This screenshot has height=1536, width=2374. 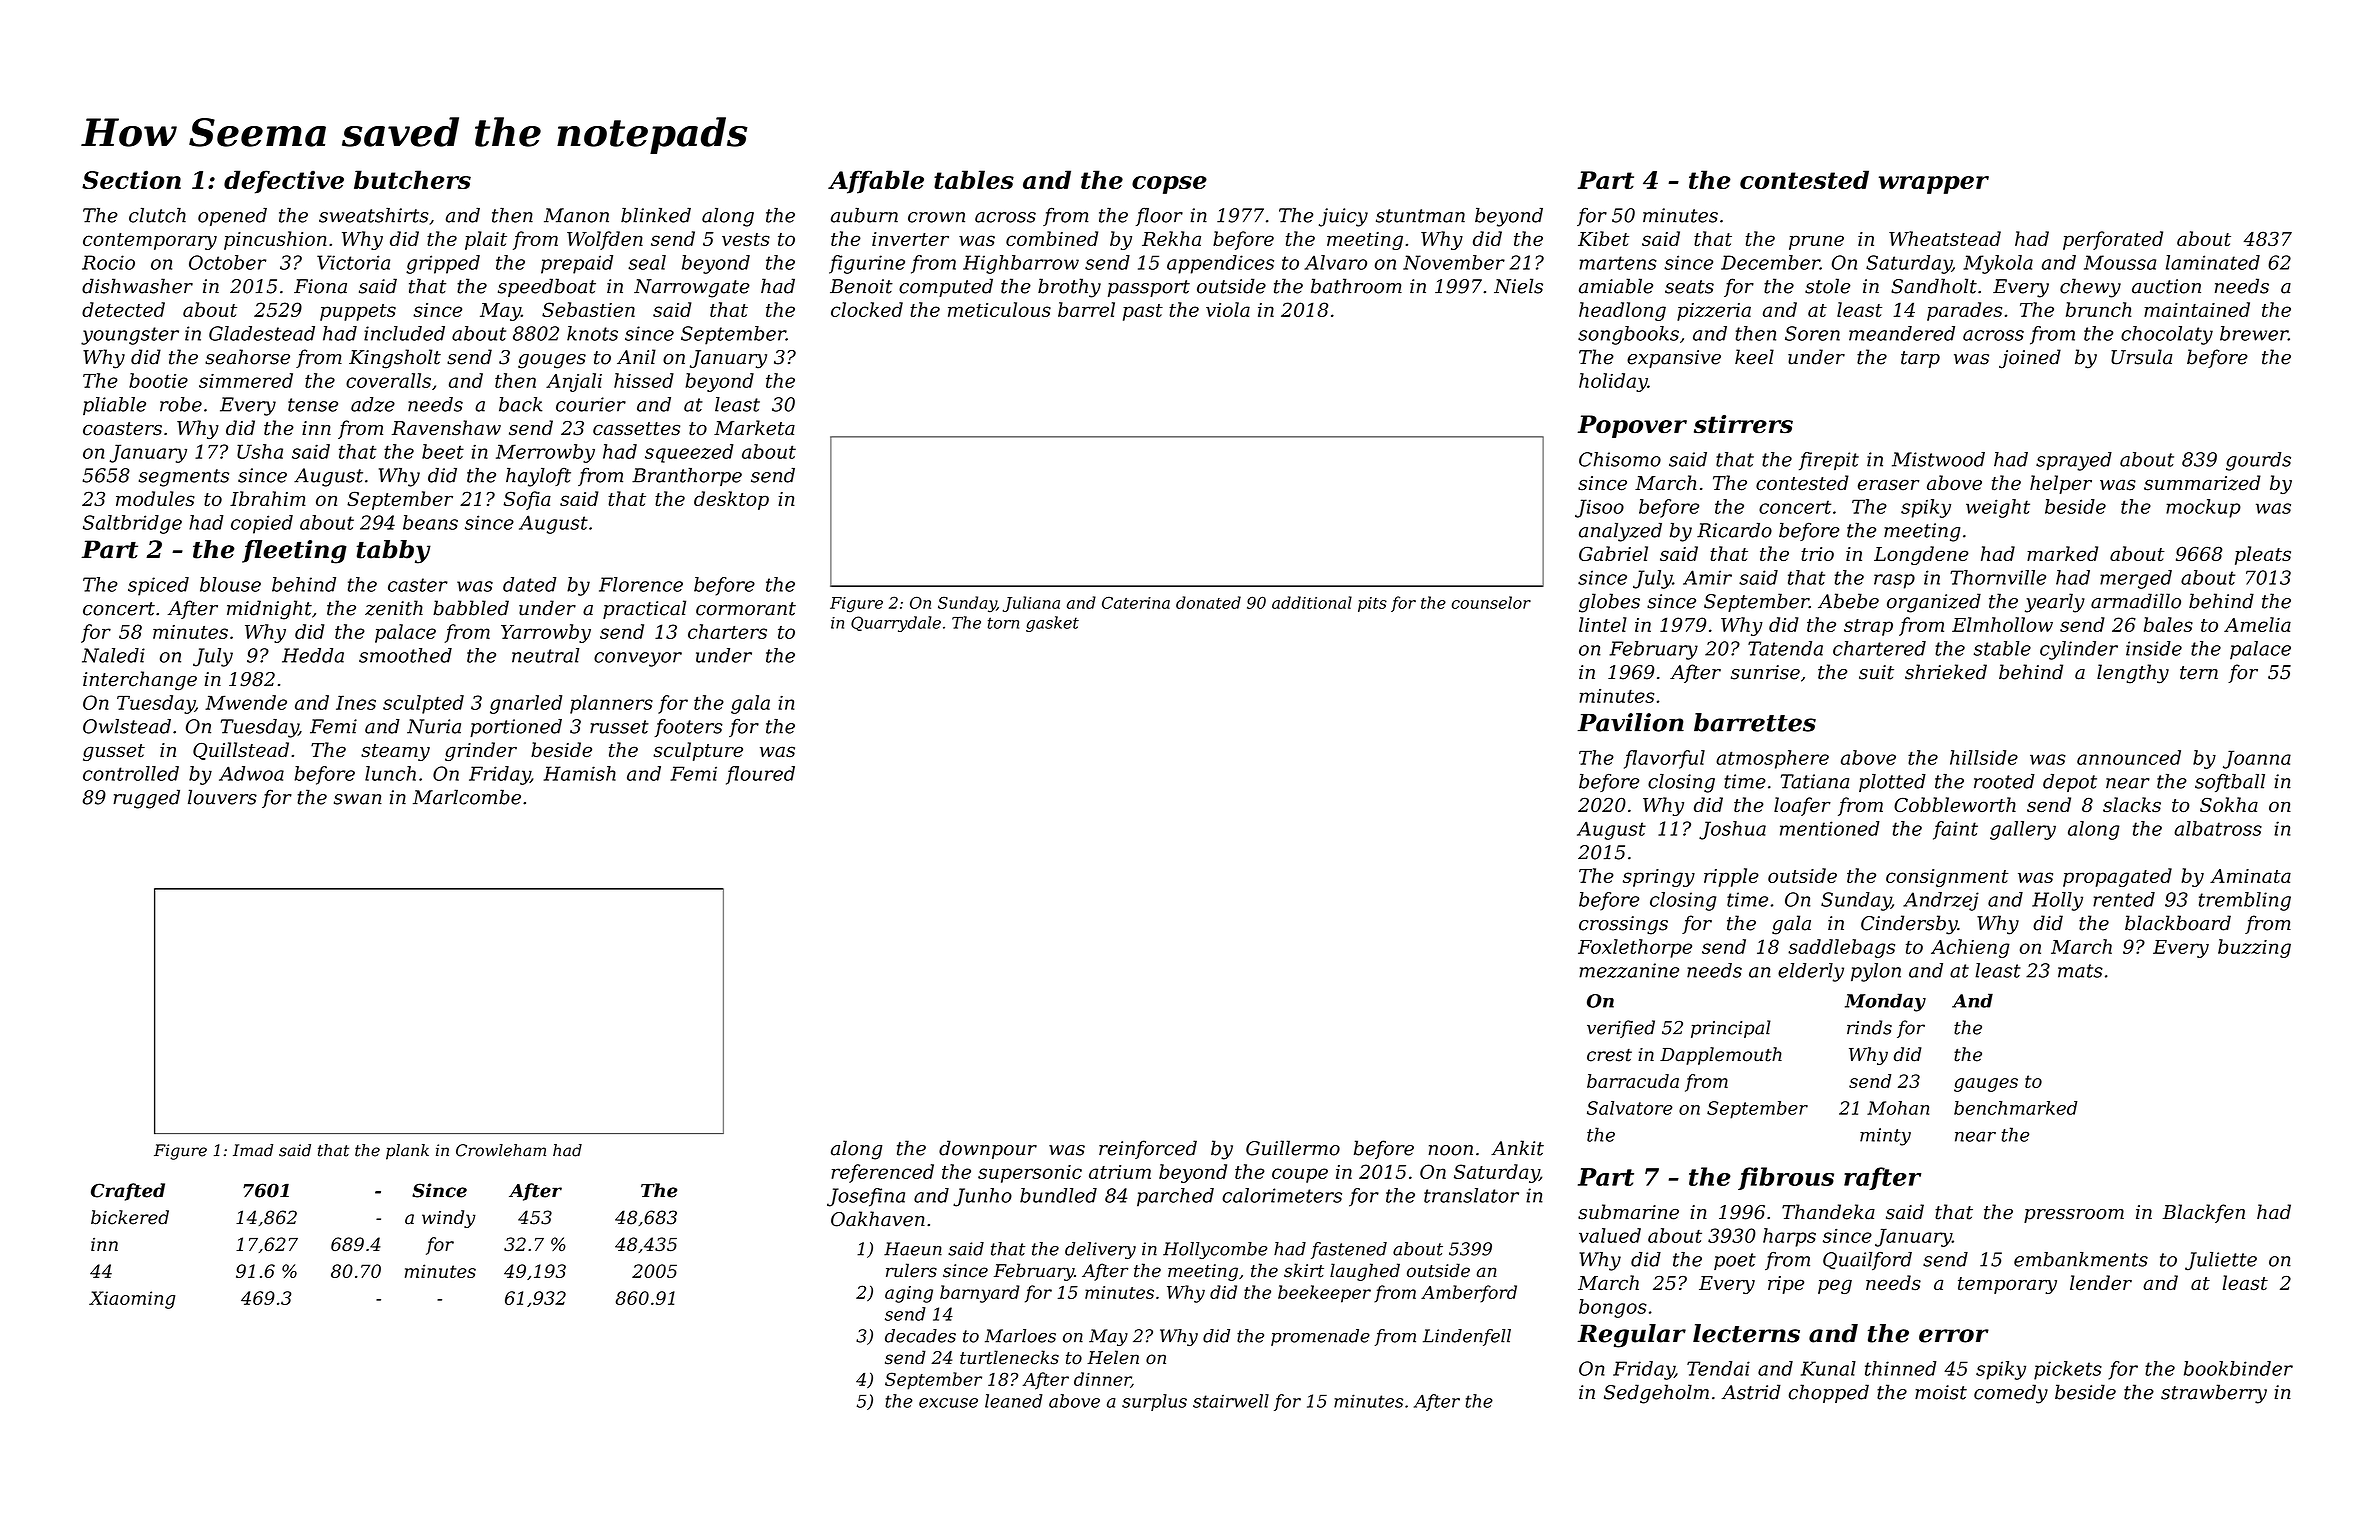 What do you see at coordinates (501, 1150) in the screenshot?
I see `Crowleham` at bounding box center [501, 1150].
